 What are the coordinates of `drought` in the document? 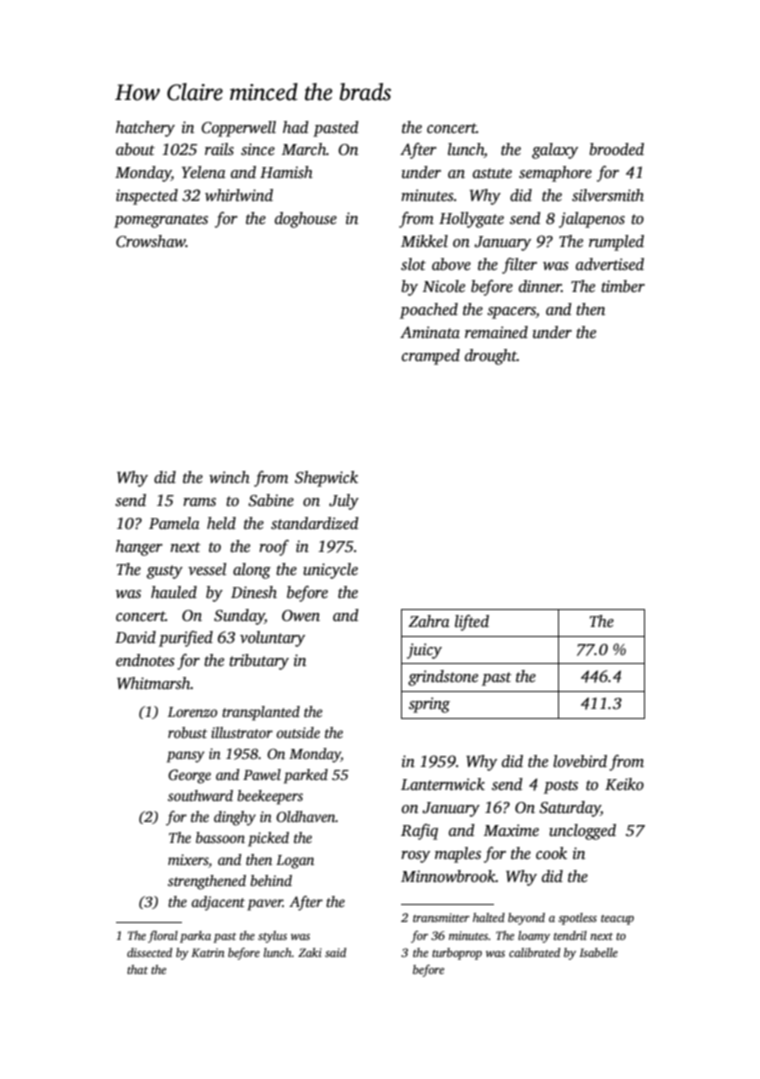 It's located at (491, 357).
